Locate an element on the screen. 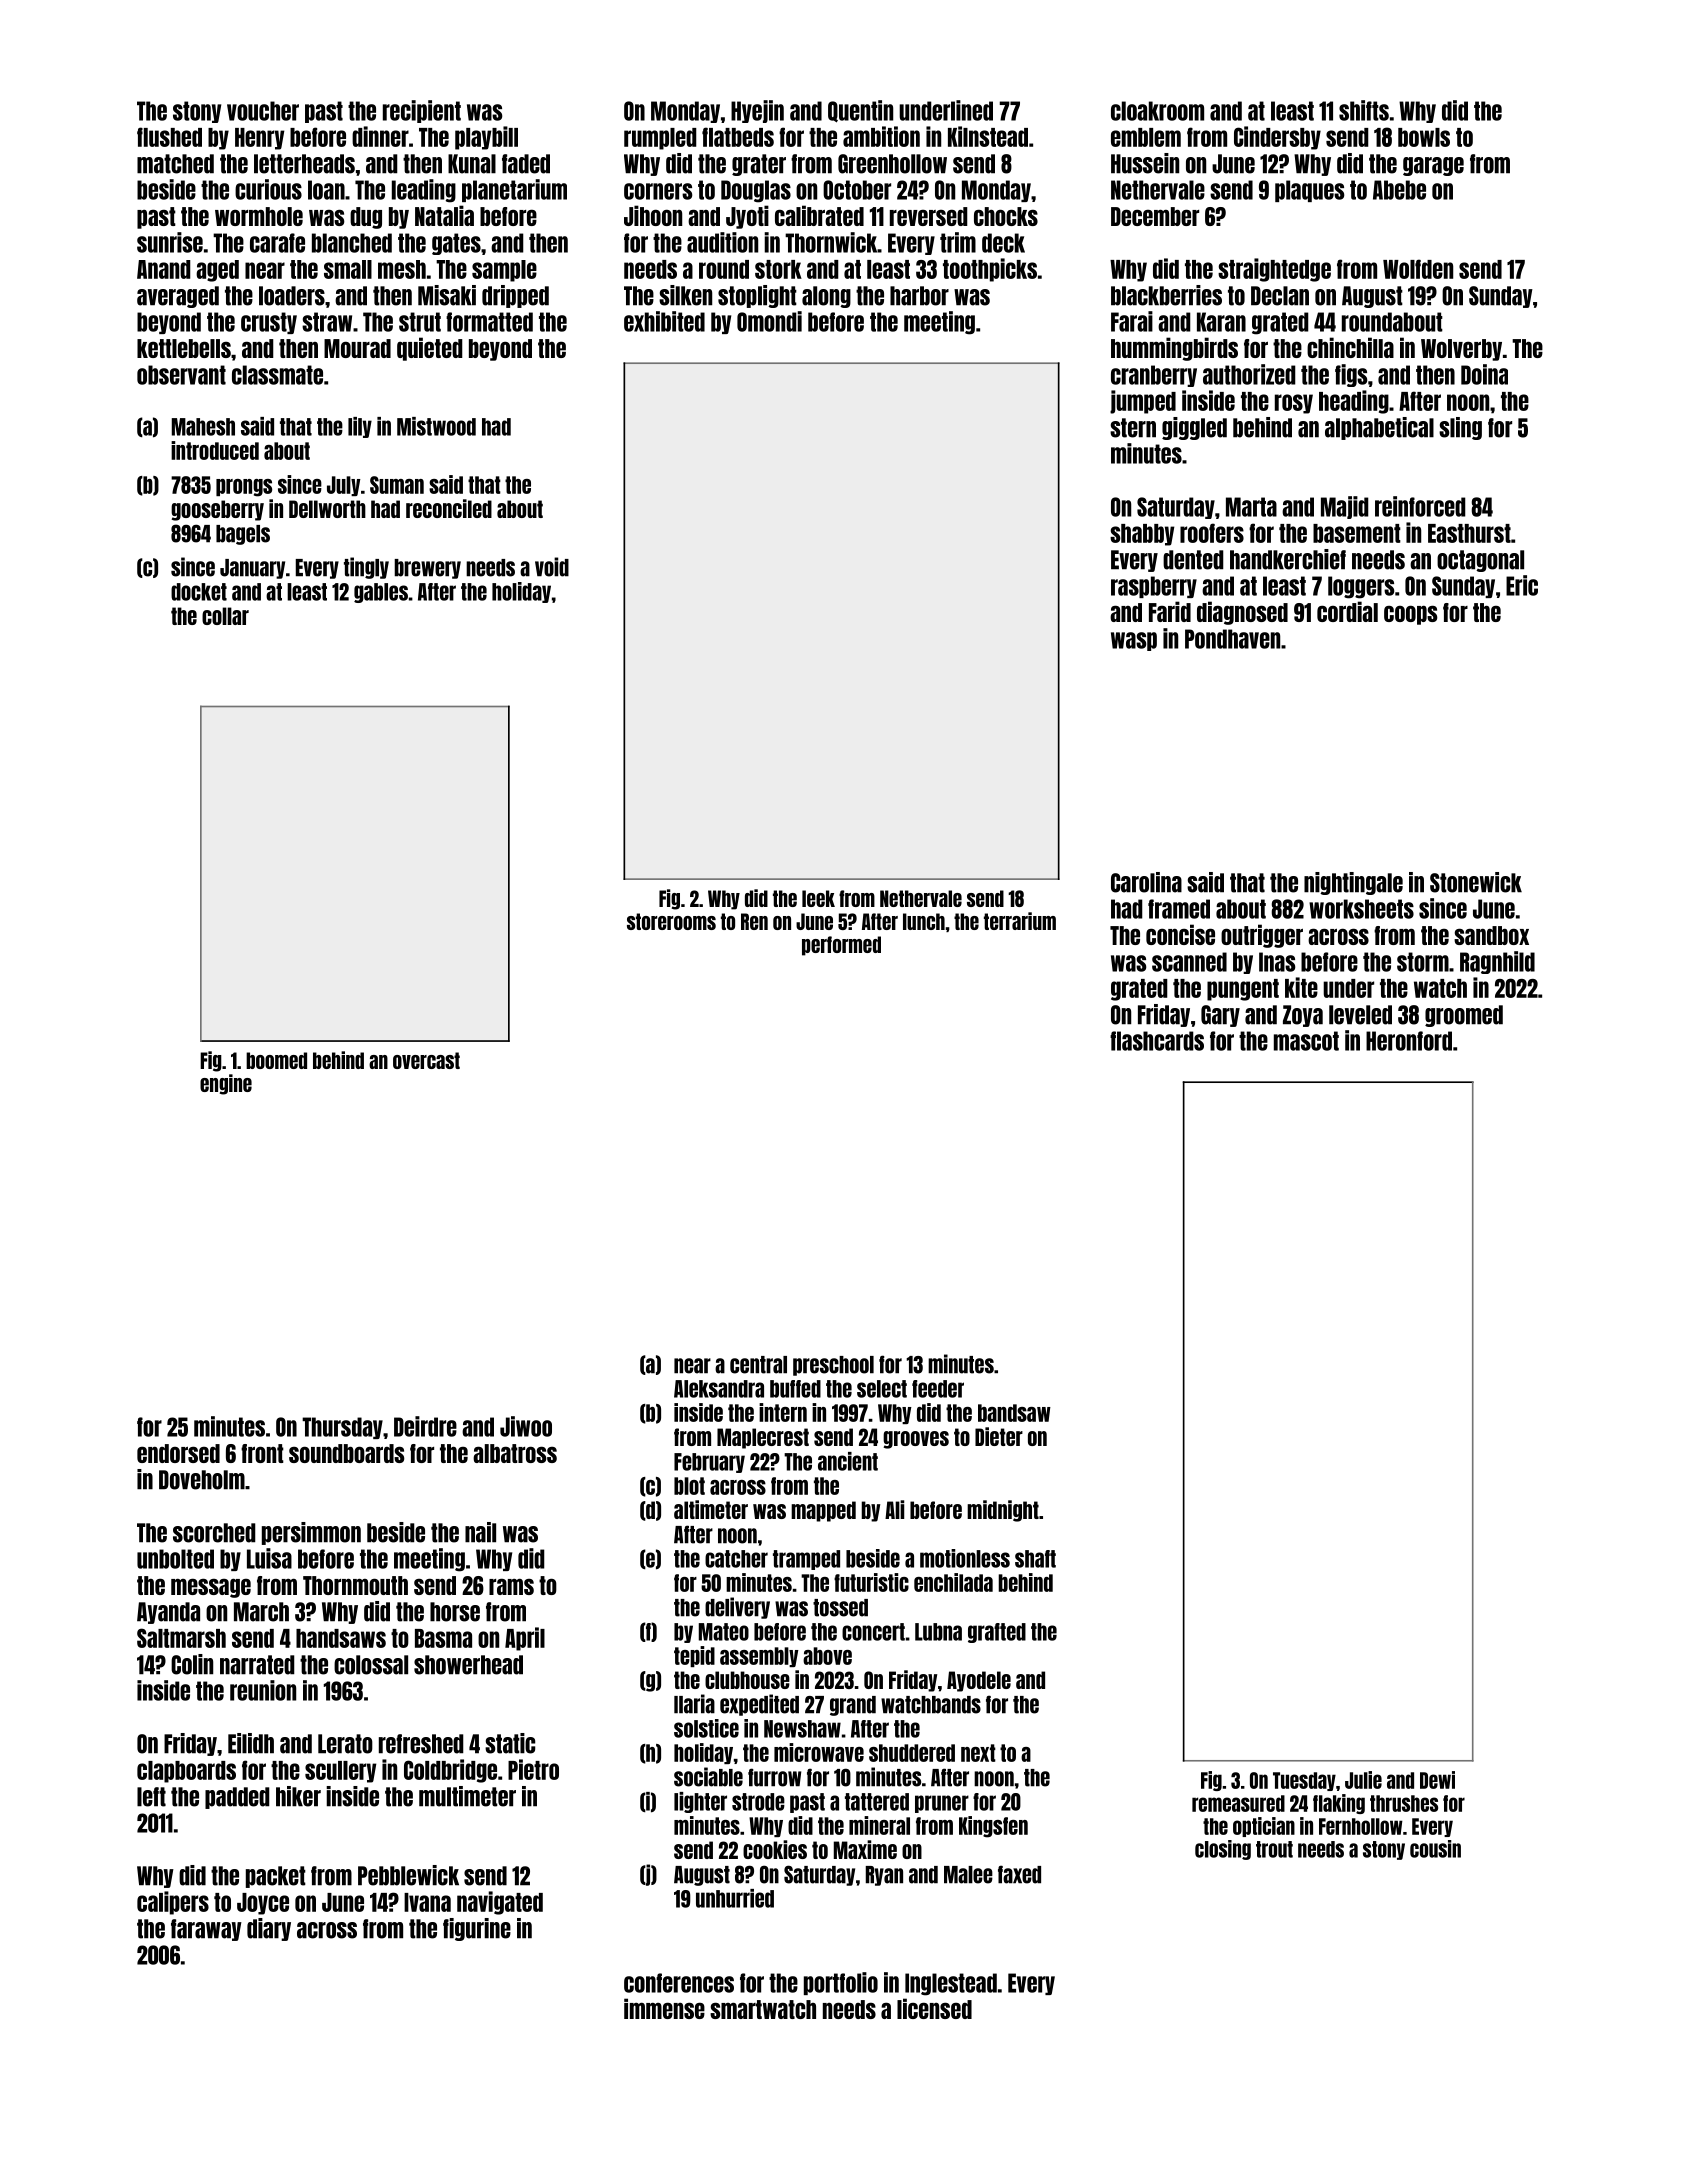 This screenshot has width=1683, height=2178. garage is located at coordinates (1433, 166).
